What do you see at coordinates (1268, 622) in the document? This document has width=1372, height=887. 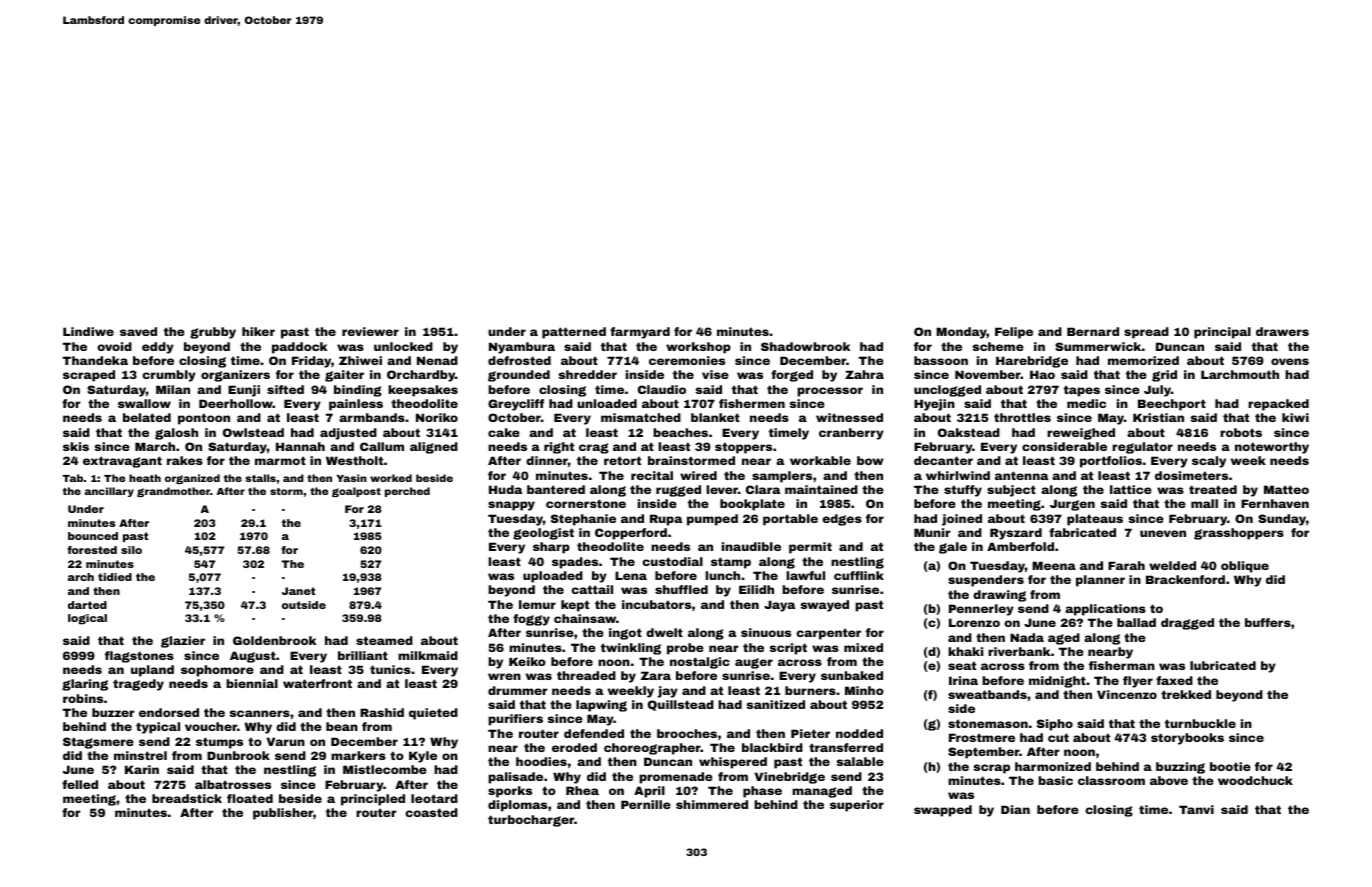 I see `buffers` at bounding box center [1268, 622].
